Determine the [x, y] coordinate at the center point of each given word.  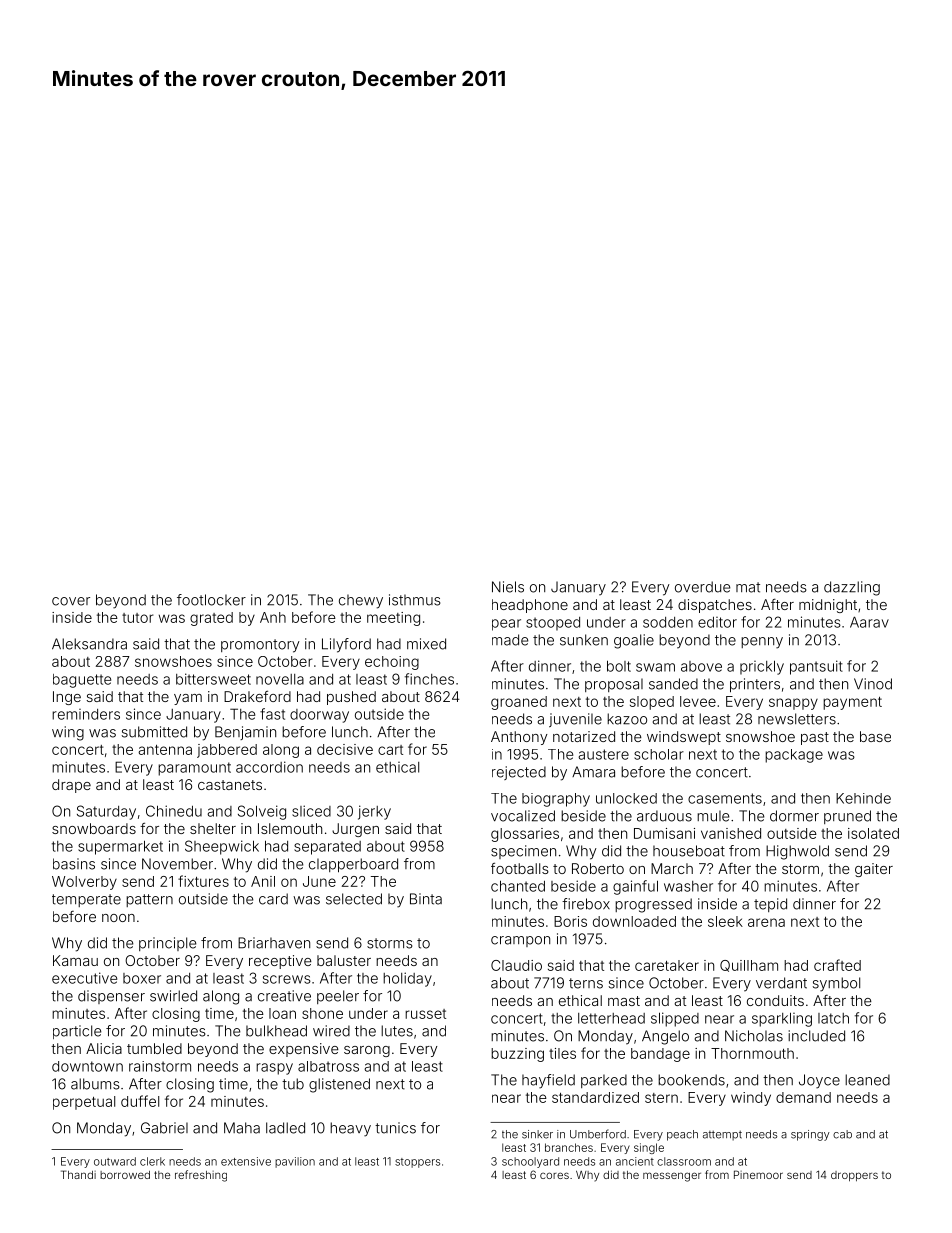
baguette [82, 681]
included [816, 1036]
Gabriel [164, 1128]
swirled [173, 996]
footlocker [211, 600]
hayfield [548, 1081]
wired [331, 1031]
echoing [392, 663]
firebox [586, 904]
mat [748, 587]
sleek [725, 921]
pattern [149, 900]
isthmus [415, 600]
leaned [867, 1080]
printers [755, 685]
